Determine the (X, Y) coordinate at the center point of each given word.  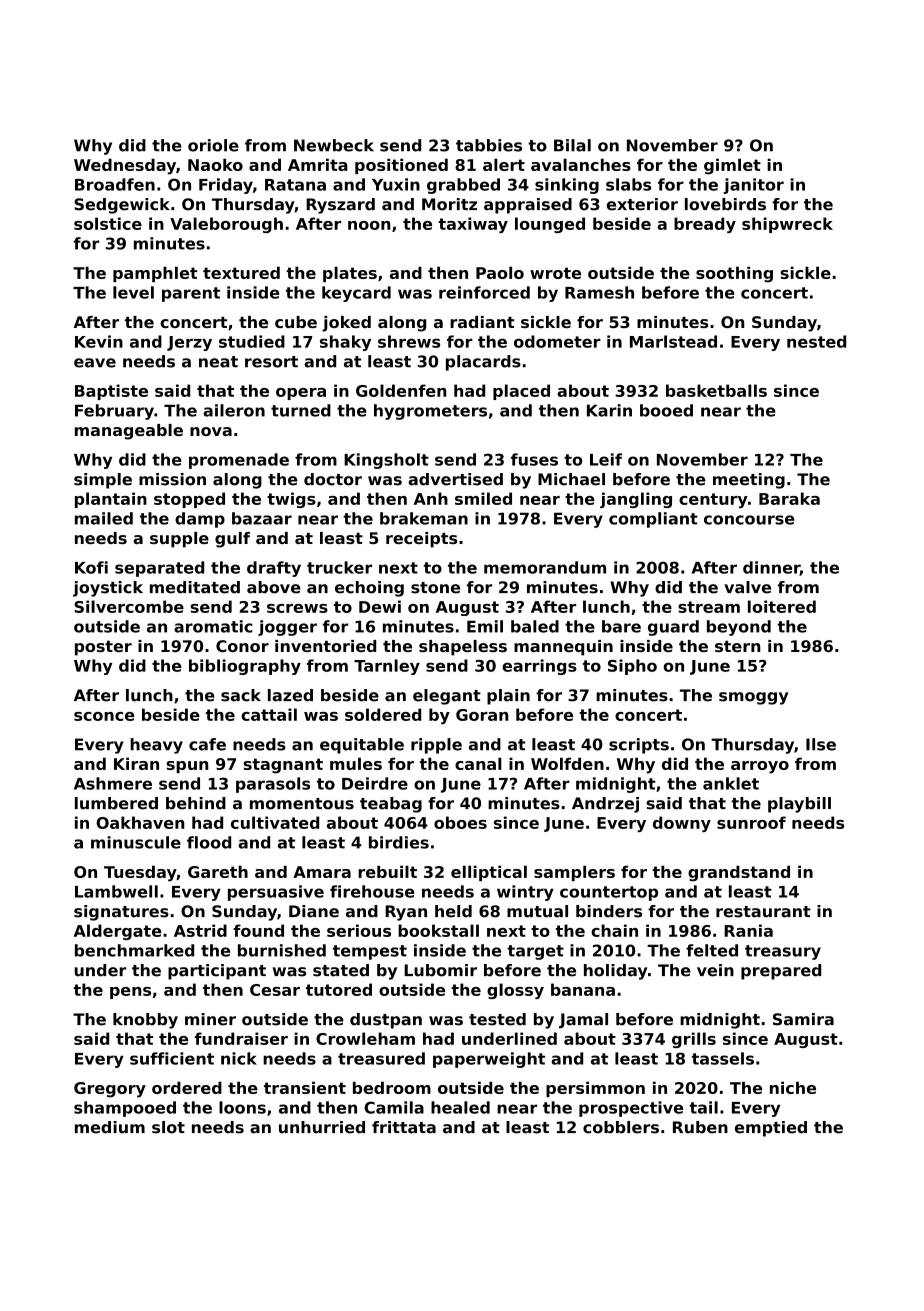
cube (296, 322)
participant (217, 972)
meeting (749, 481)
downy (682, 824)
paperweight (489, 1060)
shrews (409, 341)
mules (356, 763)
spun (187, 767)
